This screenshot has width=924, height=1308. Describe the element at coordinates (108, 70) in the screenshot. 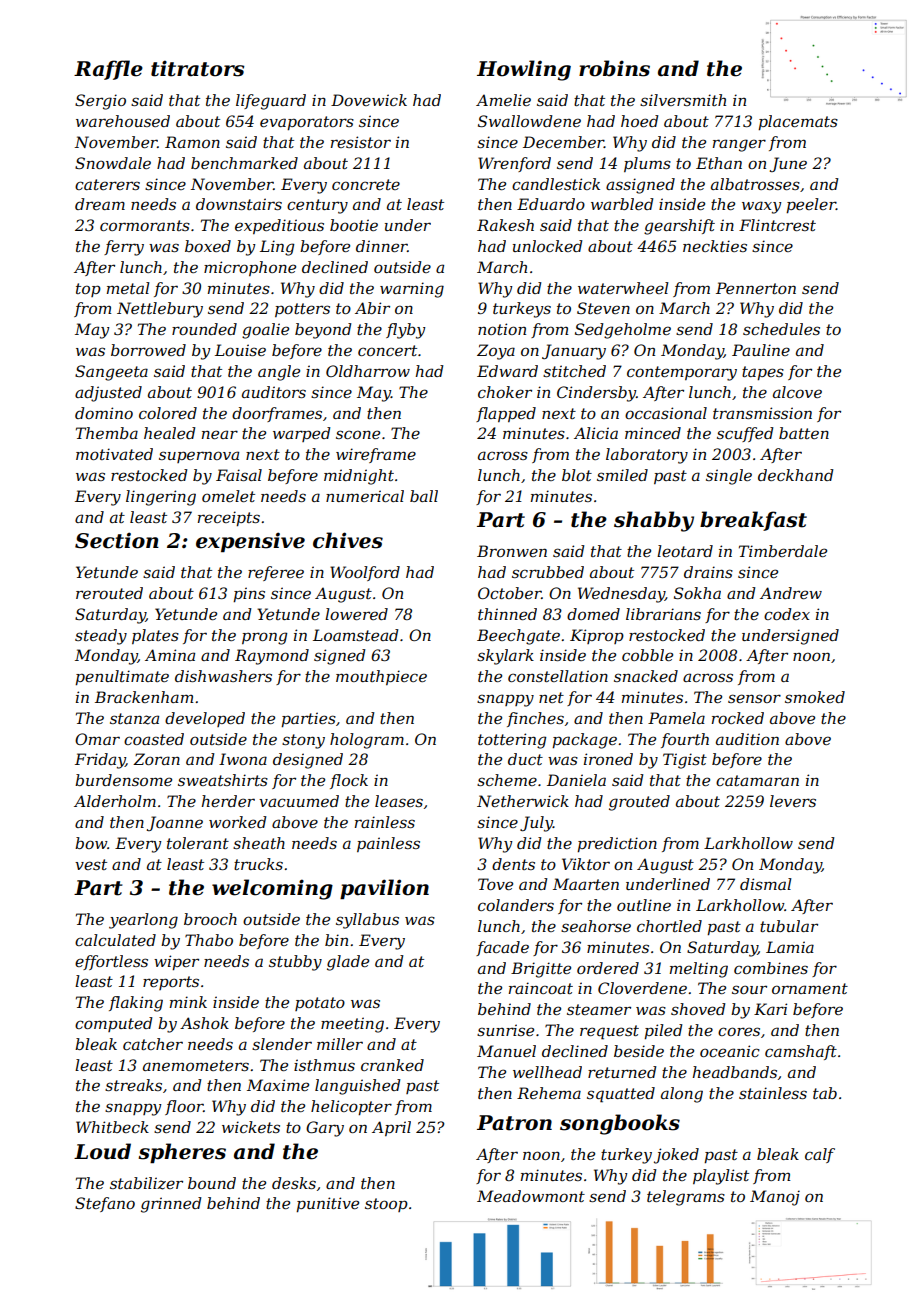

I see `Raffle` at that location.
